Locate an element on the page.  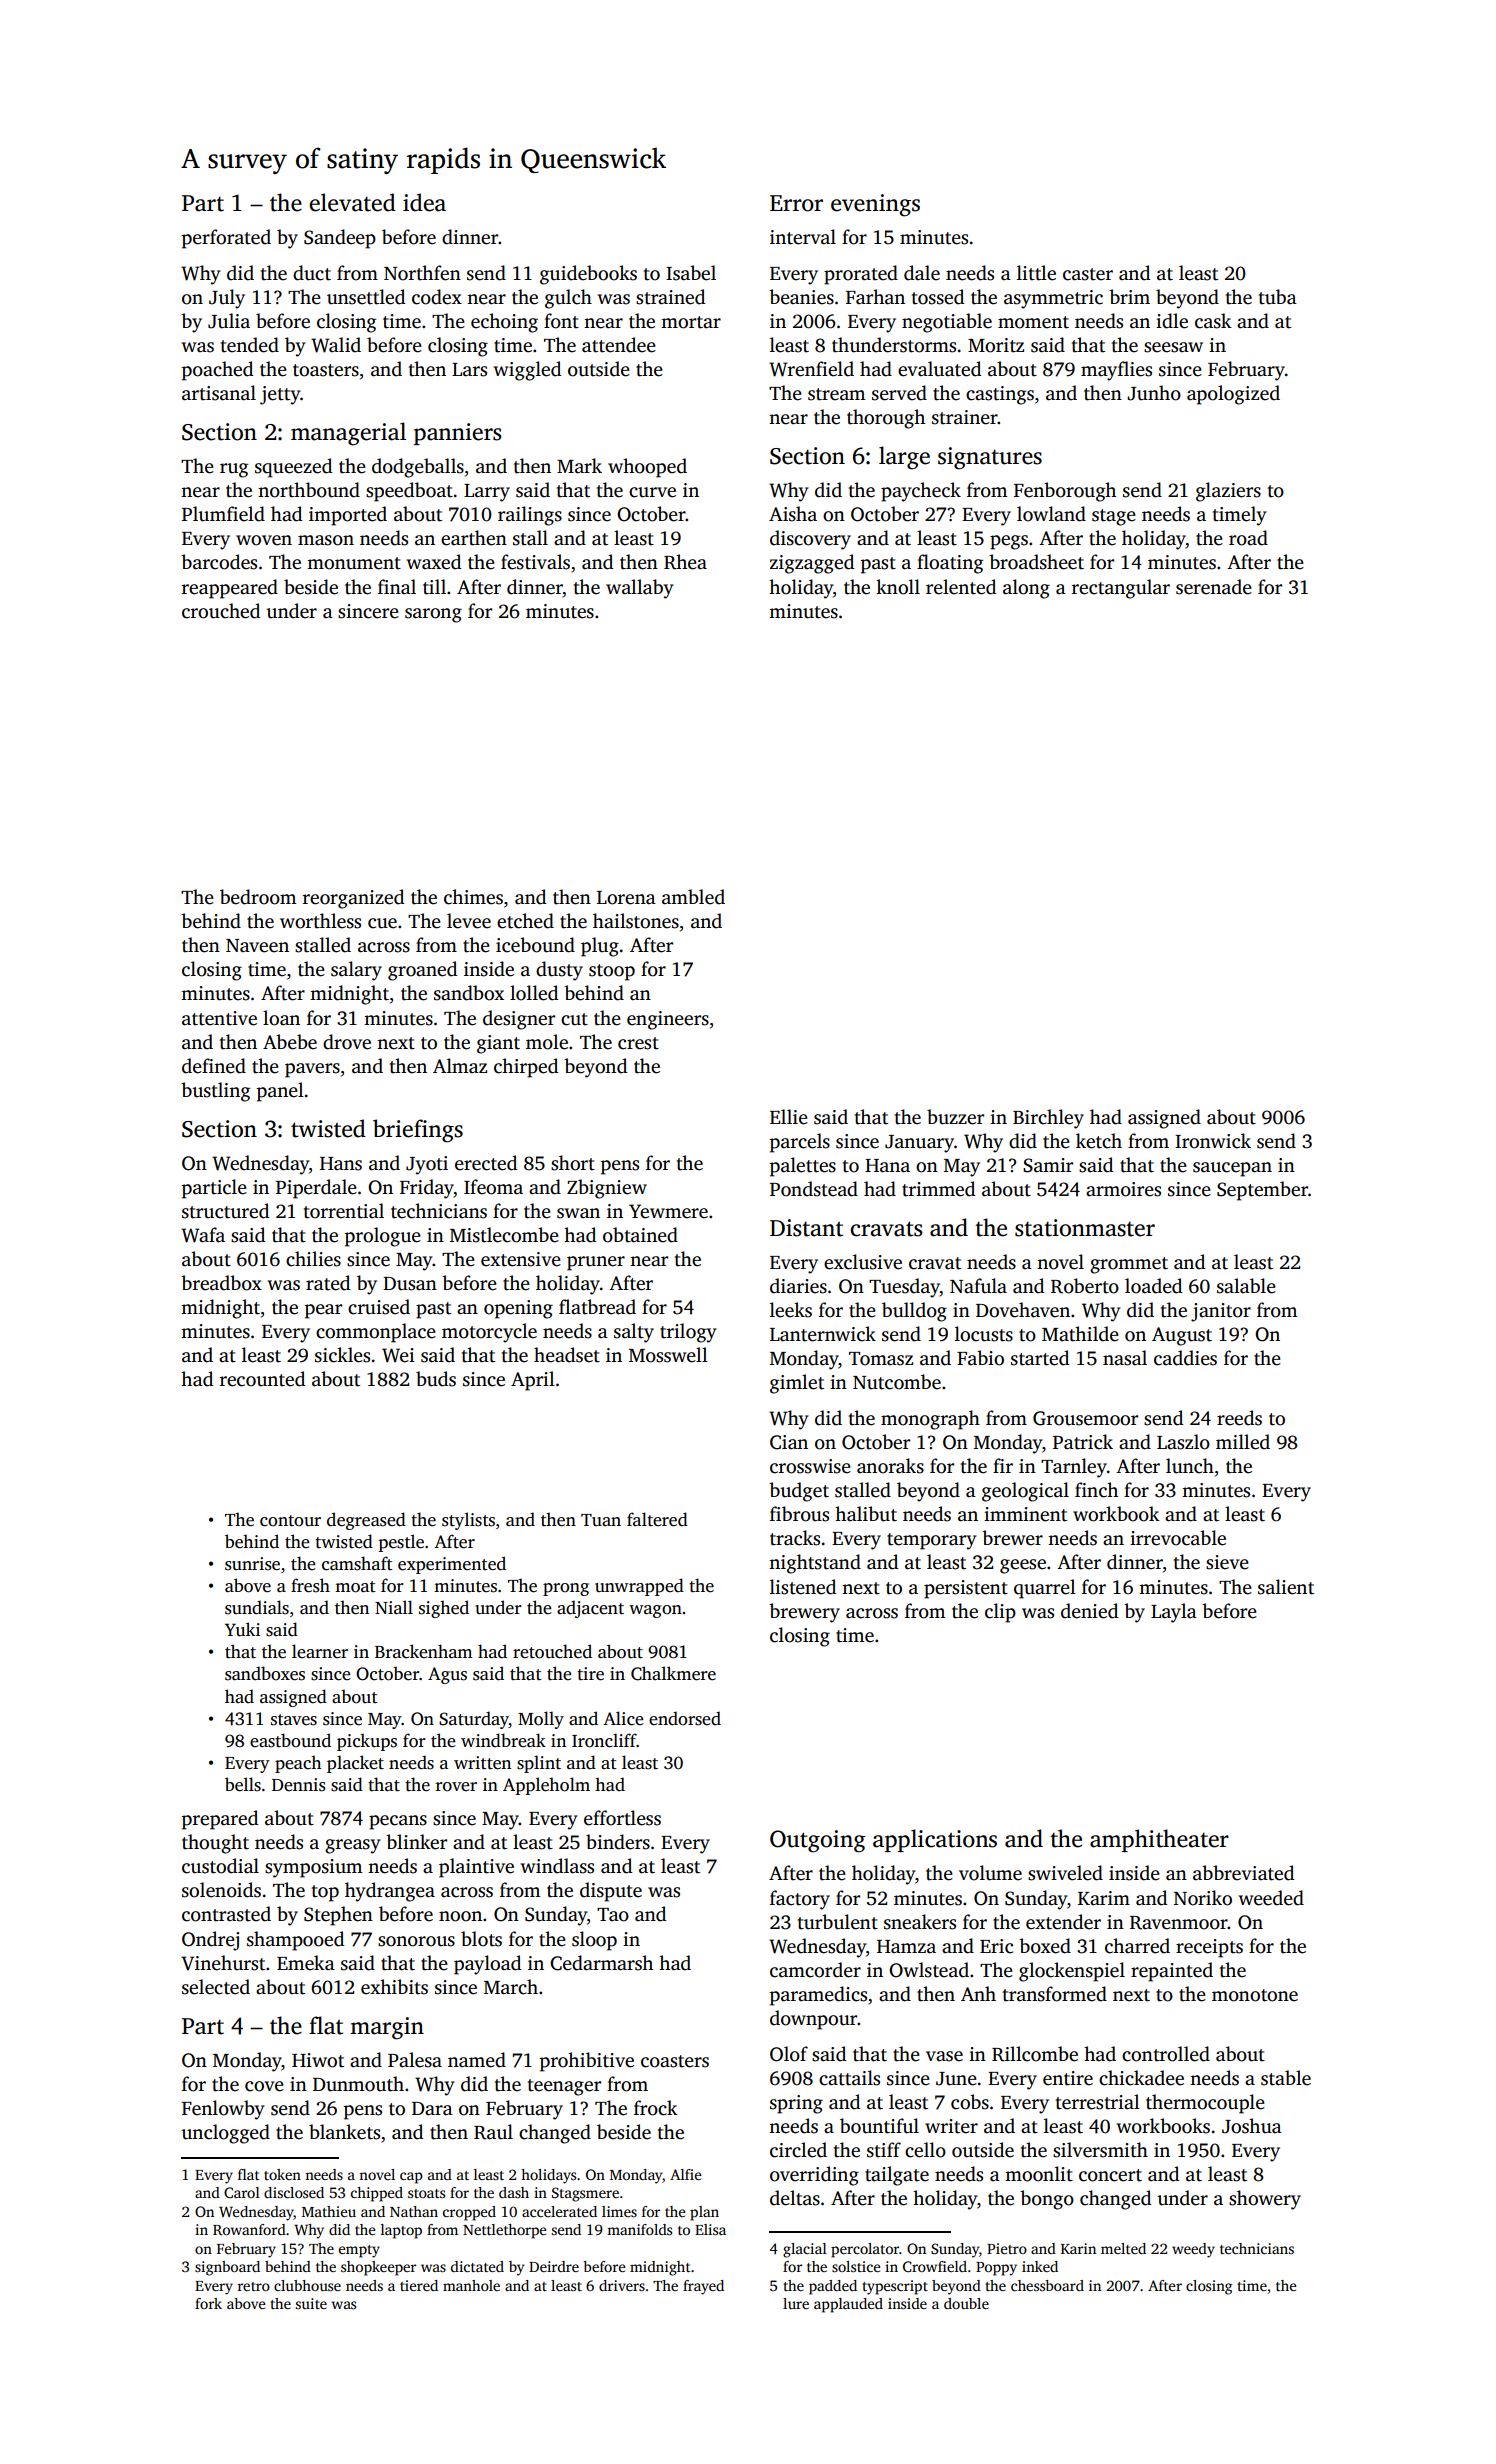
swiveled is located at coordinates (1065, 1873).
